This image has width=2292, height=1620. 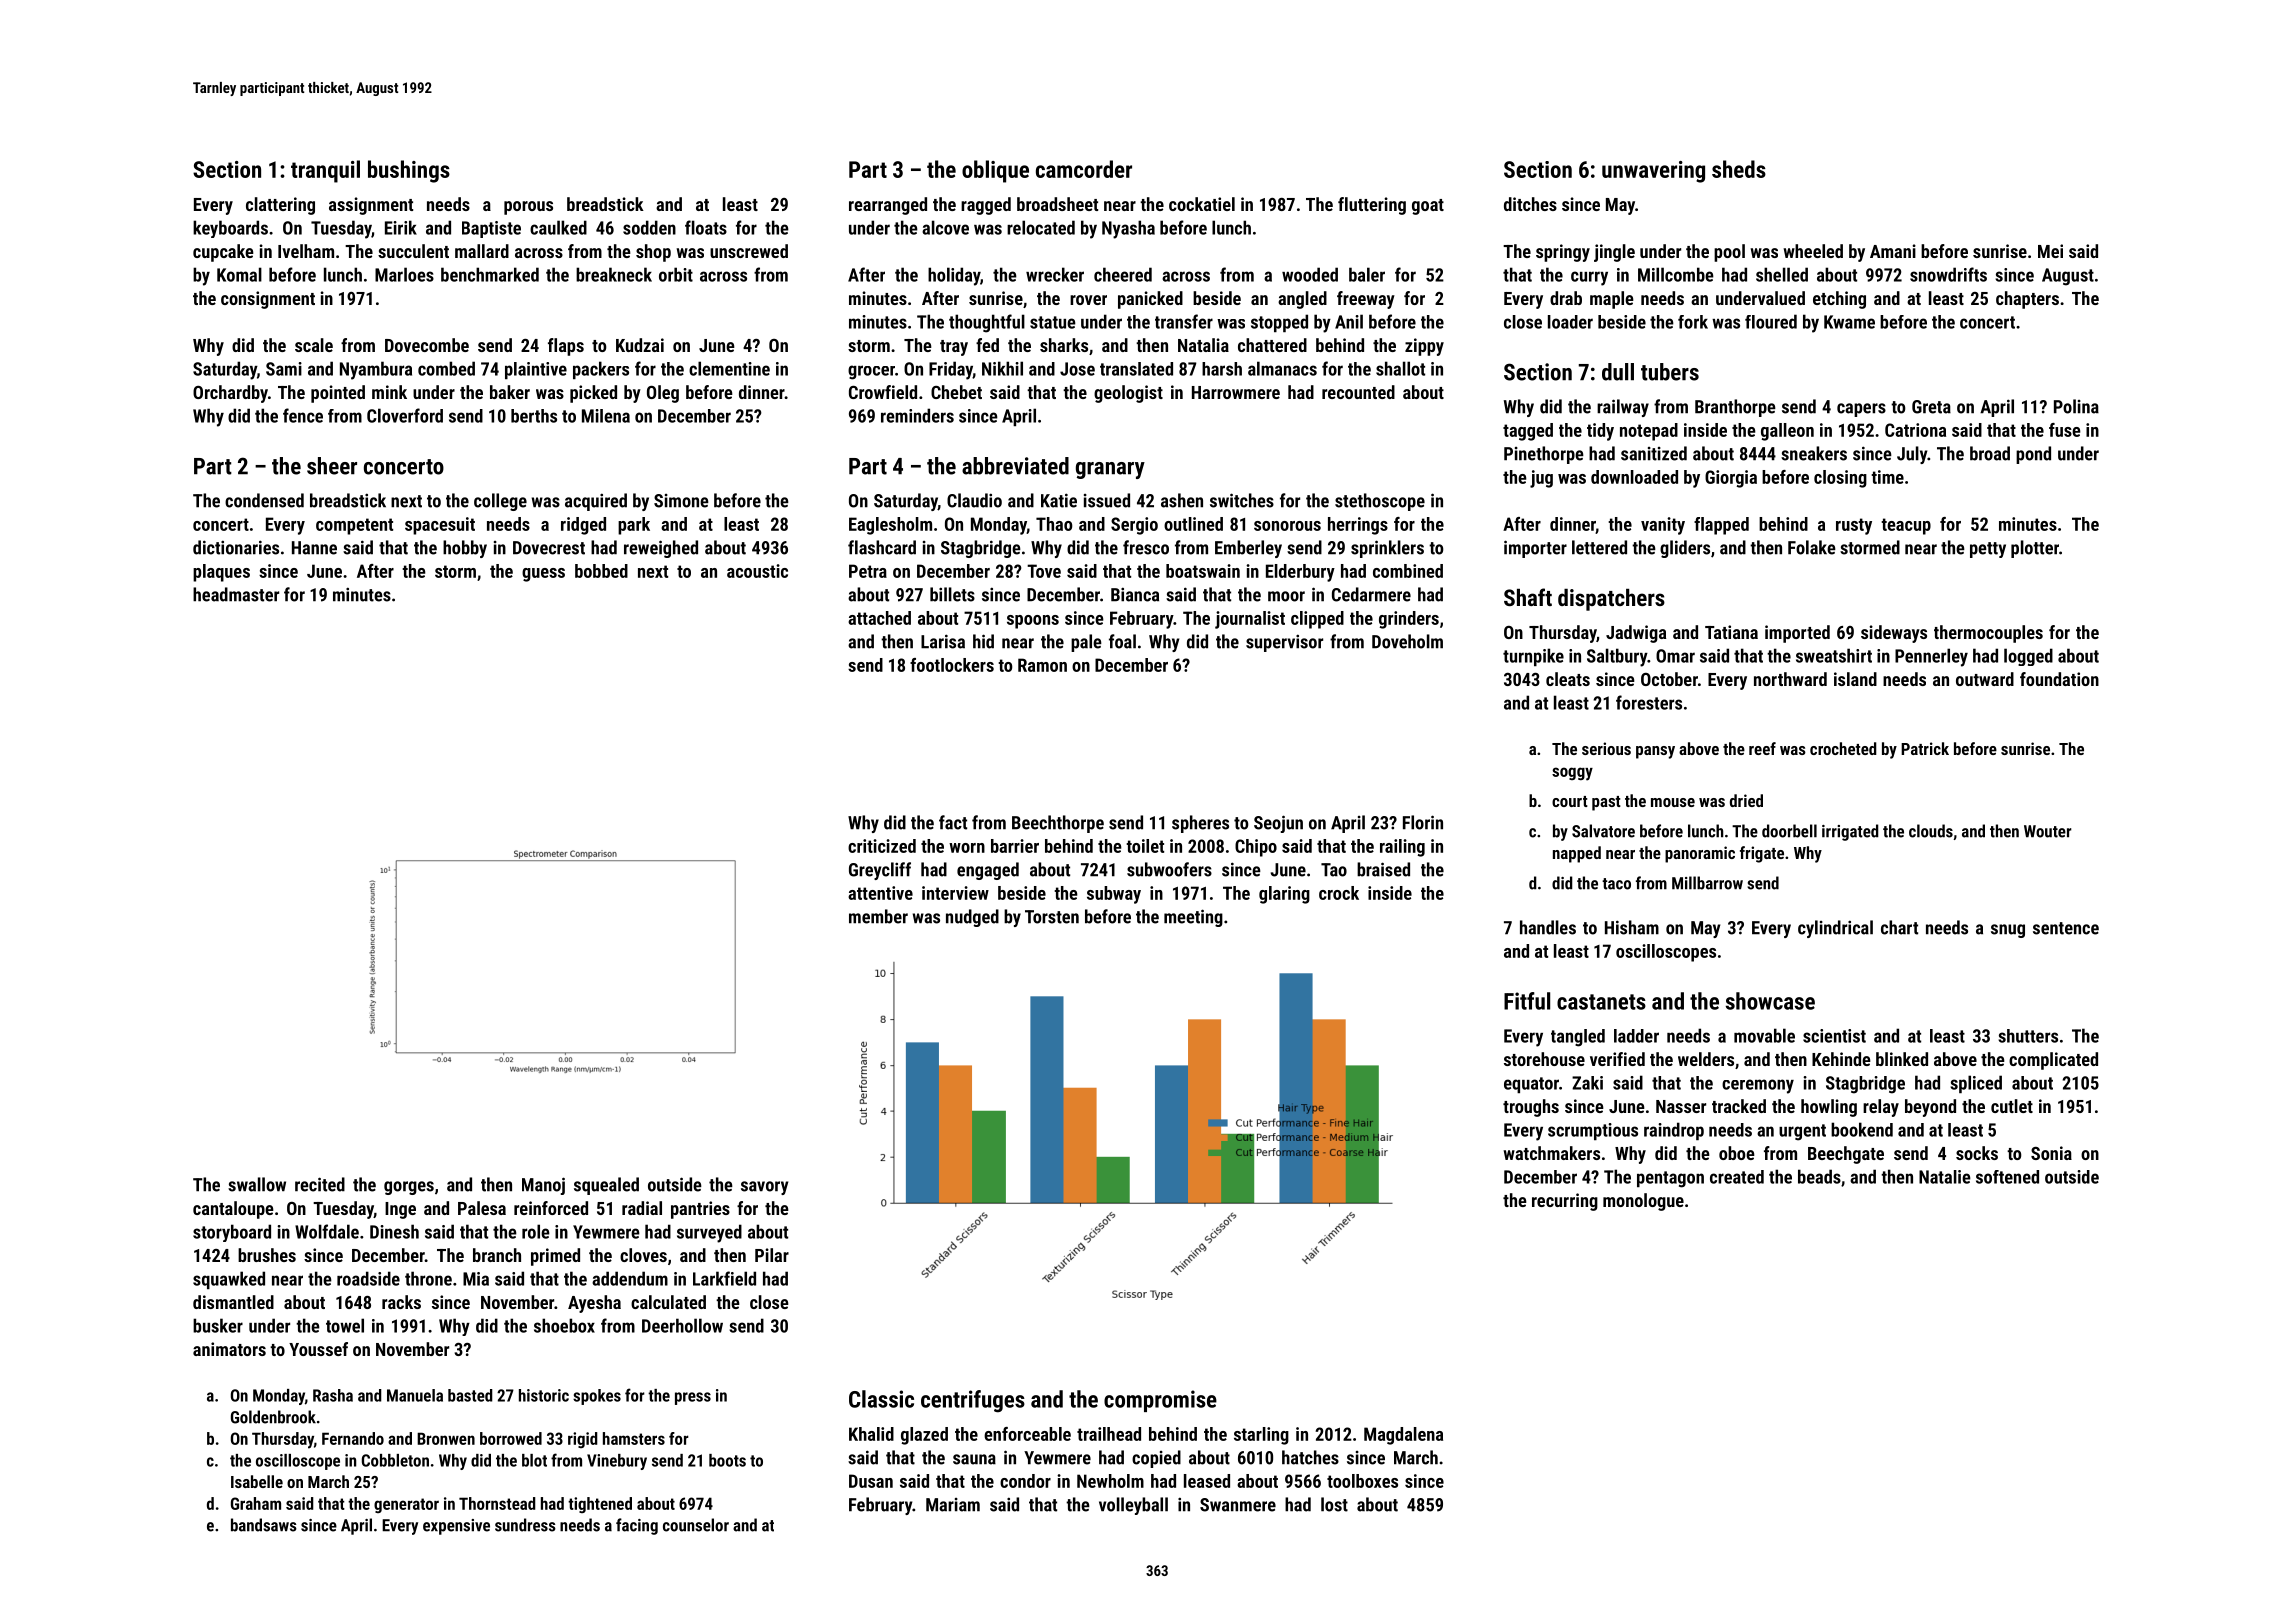 I want to click on guess, so click(x=543, y=575).
